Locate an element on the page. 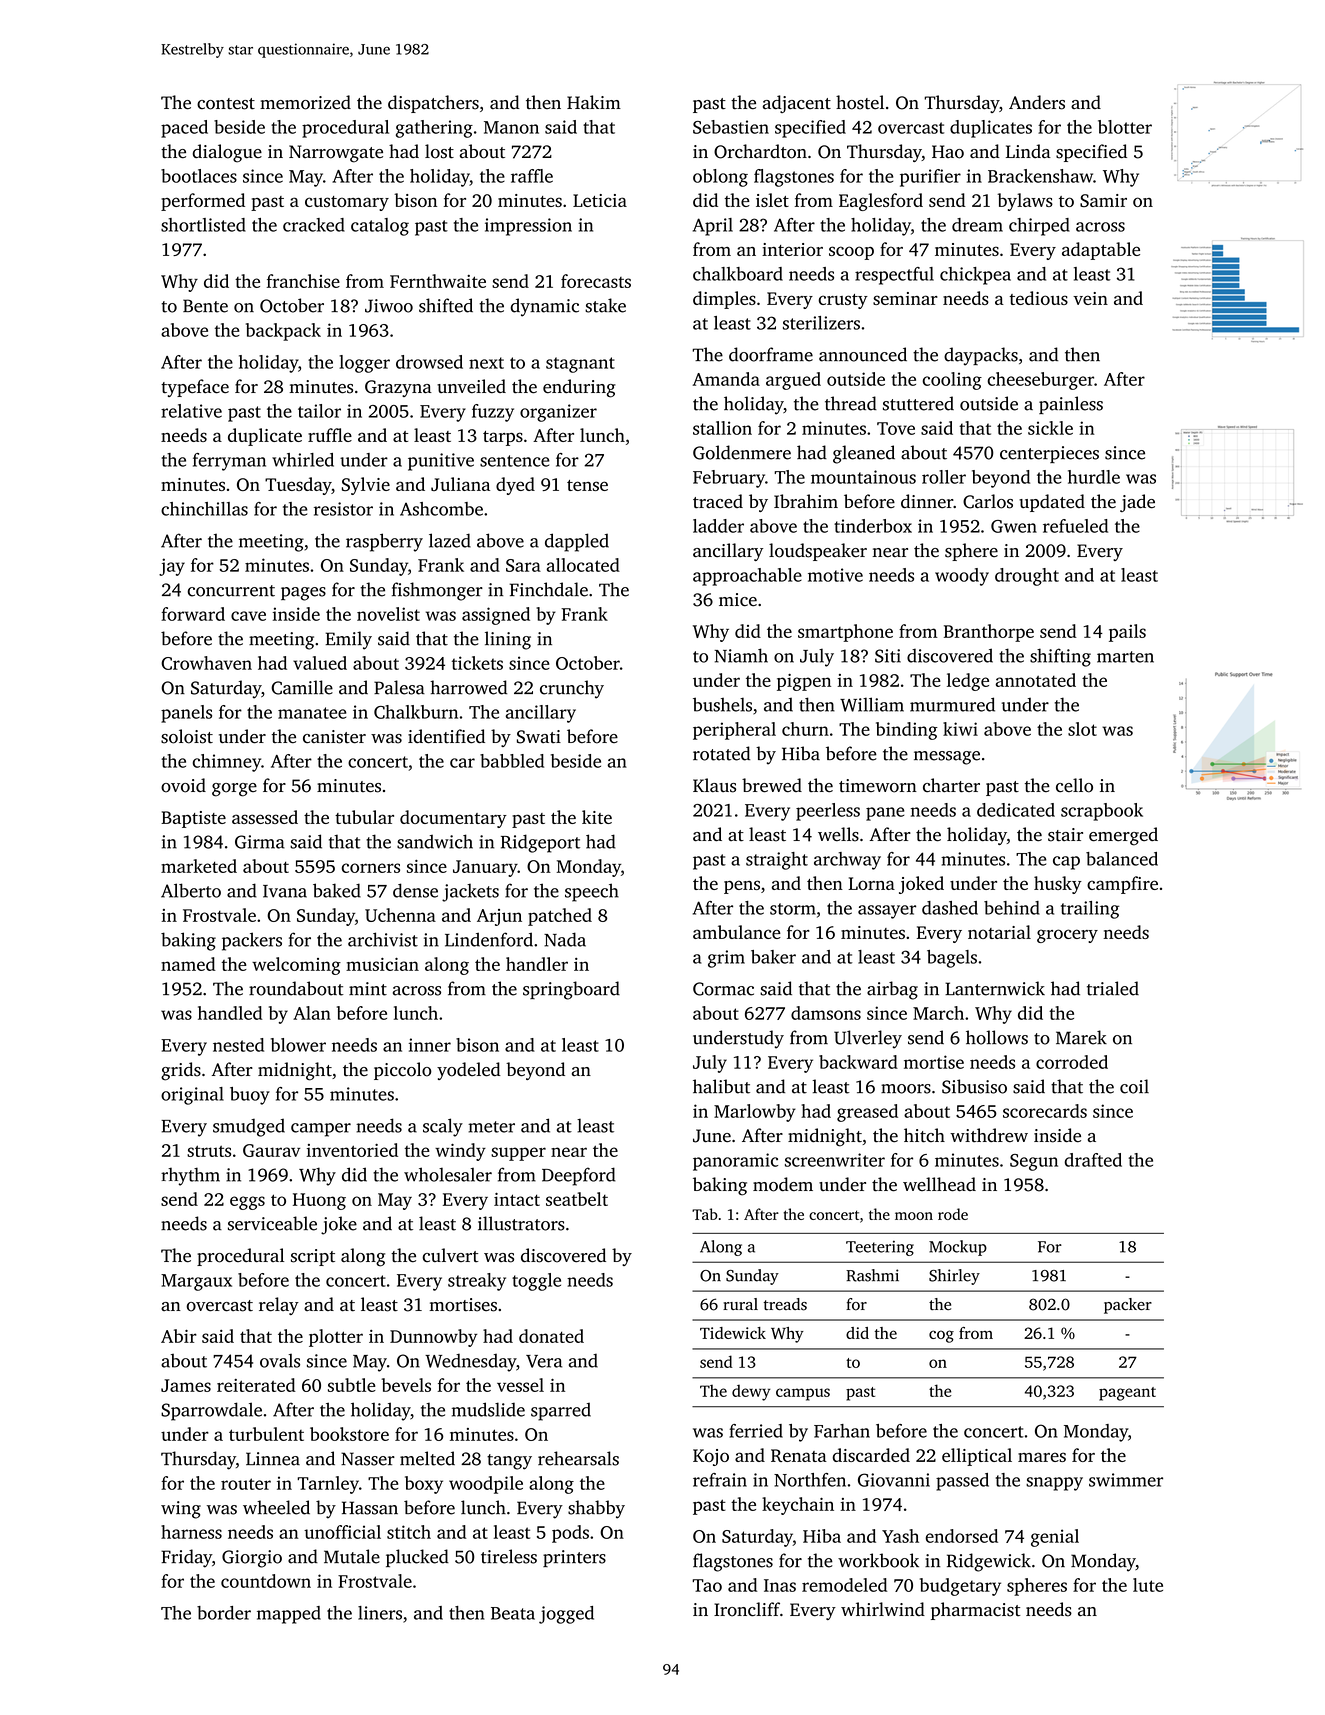 The height and width of the image is (1715, 1325). named is located at coordinates (188, 964).
